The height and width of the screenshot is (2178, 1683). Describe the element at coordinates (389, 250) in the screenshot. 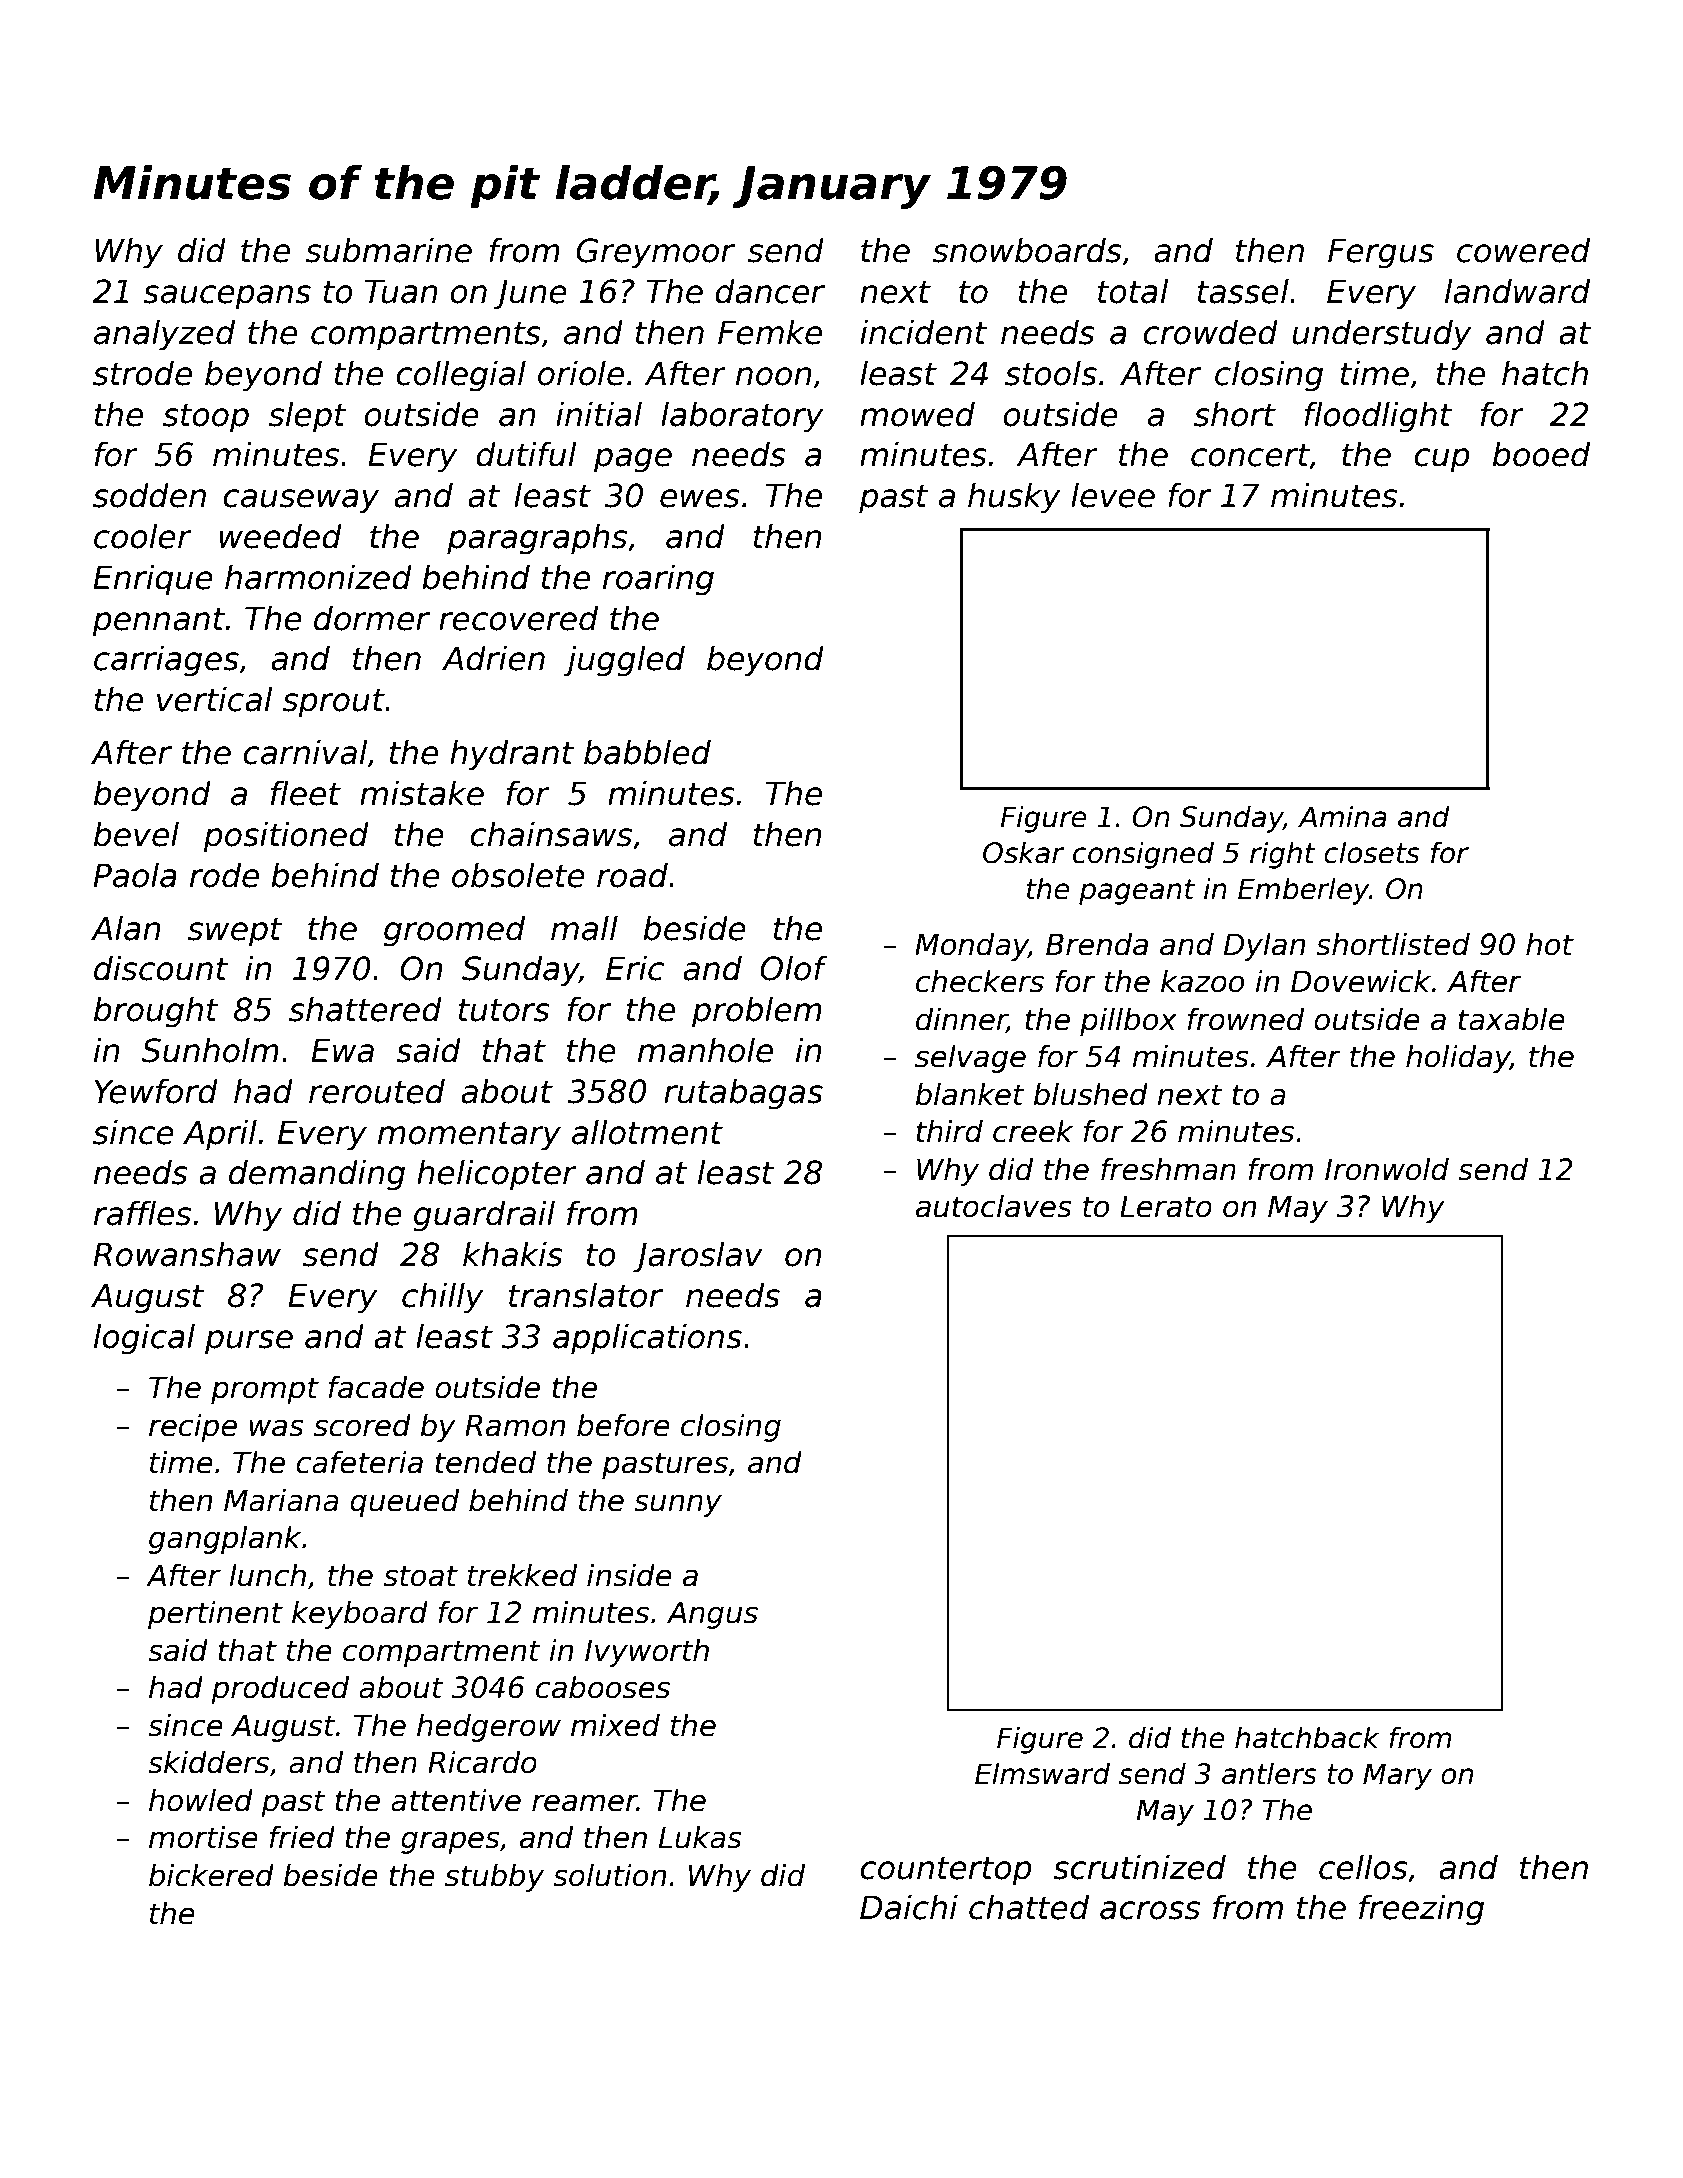

I see `submarine` at that location.
